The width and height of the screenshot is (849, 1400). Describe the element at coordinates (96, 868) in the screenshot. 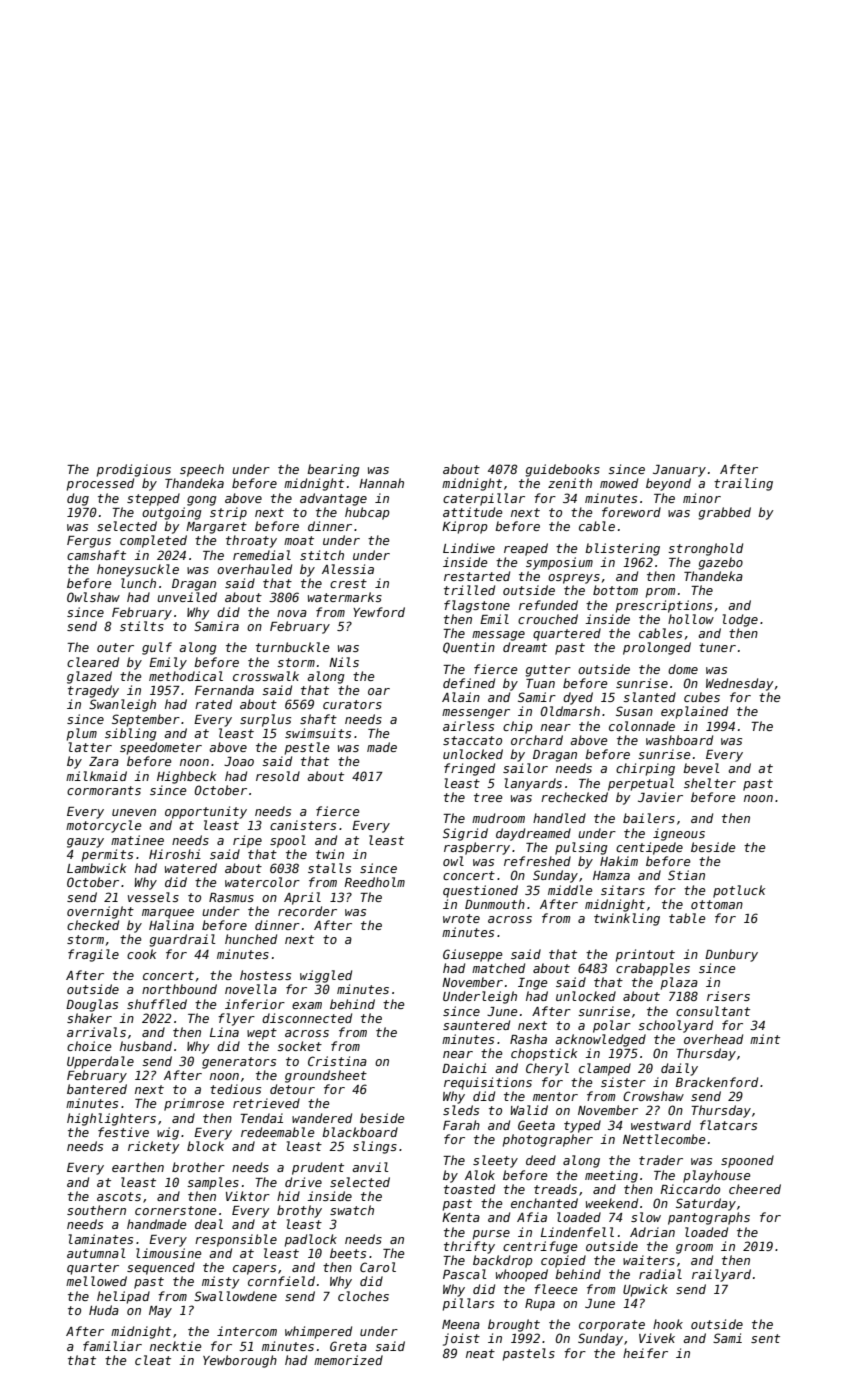

I see `Lambwick` at that location.
